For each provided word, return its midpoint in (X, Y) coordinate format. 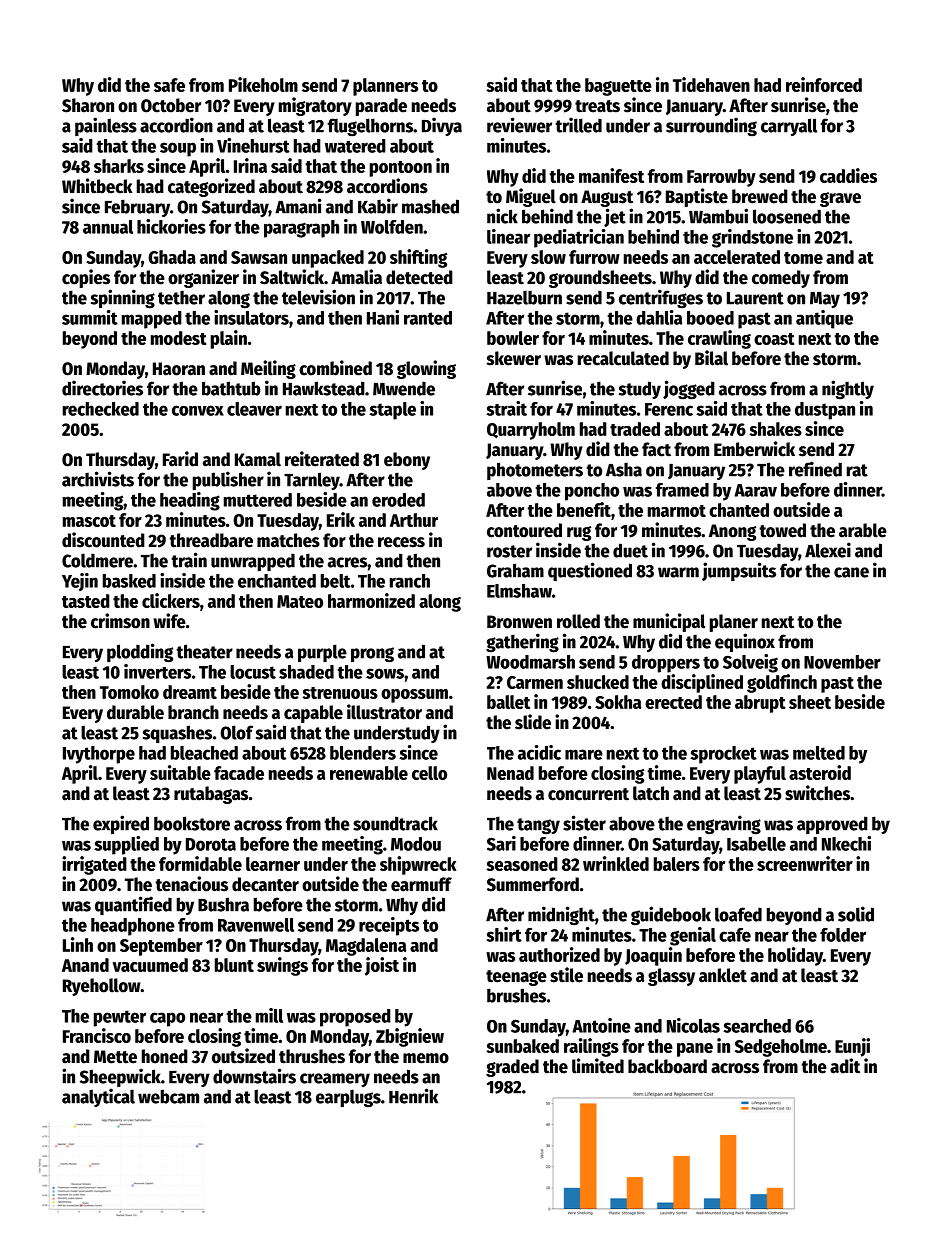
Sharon (88, 105)
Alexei (828, 550)
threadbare (211, 540)
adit (845, 1066)
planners (385, 87)
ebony (407, 461)
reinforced (824, 84)
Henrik (413, 1096)
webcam (168, 1096)
